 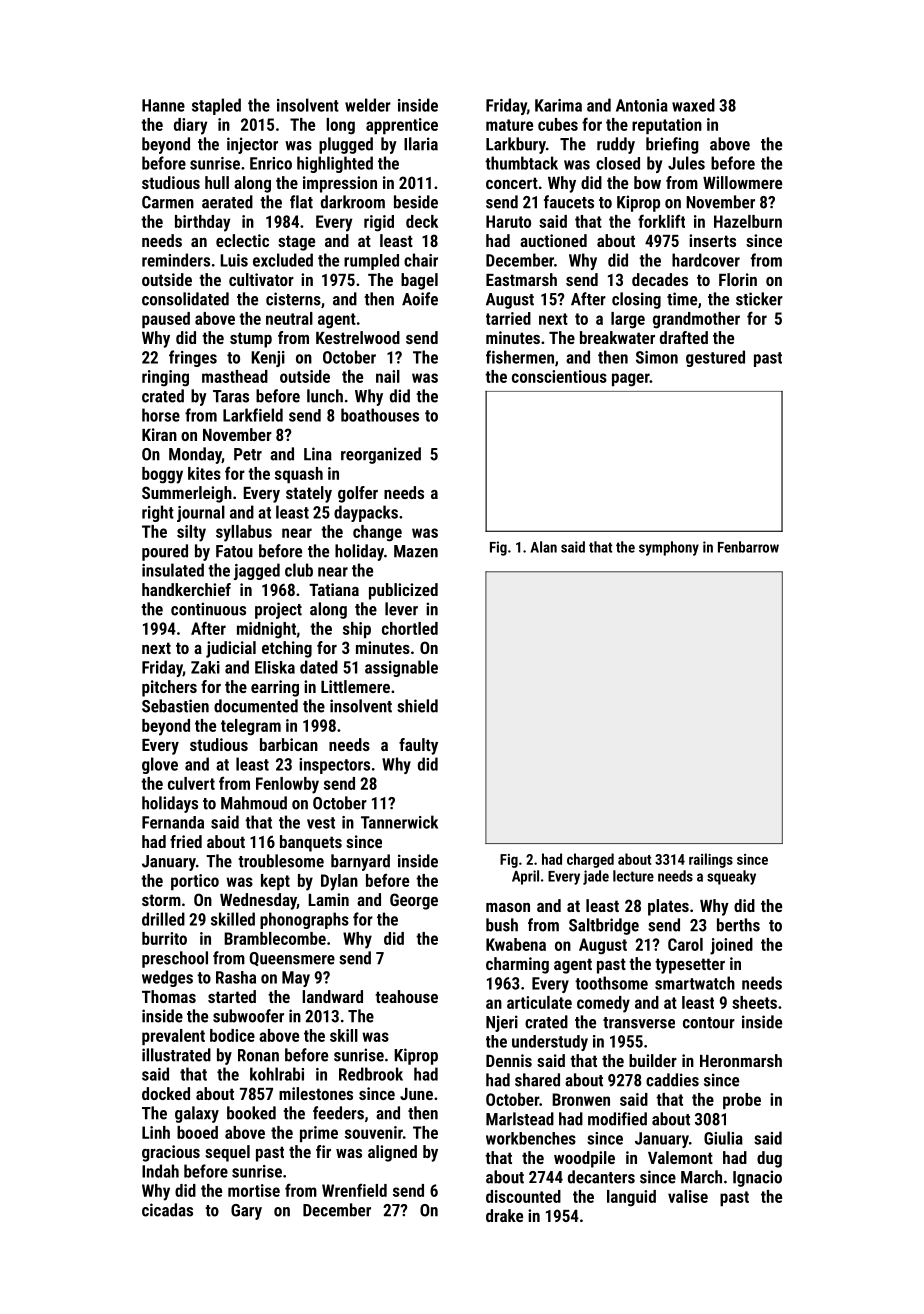 What do you see at coordinates (304, 920) in the screenshot?
I see `phonographs` at bounding box center [304, 920].
